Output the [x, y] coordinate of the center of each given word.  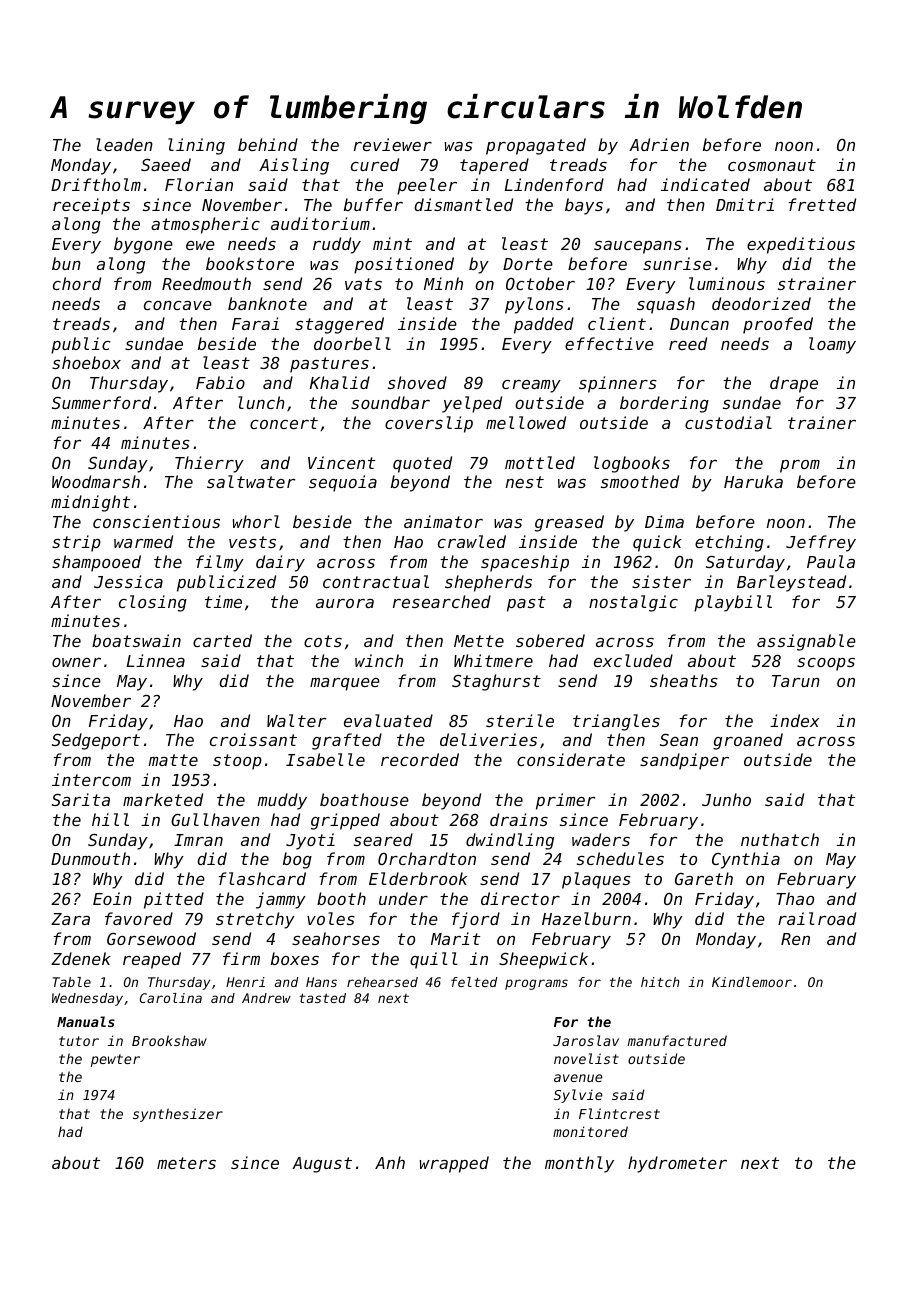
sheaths [684, 680]
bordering [664, 404]
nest [525, 482]
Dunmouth [90, 858]
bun [66, 263]
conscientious [156, 521]
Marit [455, 938]
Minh [443, 283]
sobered [550, 640]
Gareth [704, 878]
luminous [727, 283]
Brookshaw [169, 1040]
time [223, 601]
